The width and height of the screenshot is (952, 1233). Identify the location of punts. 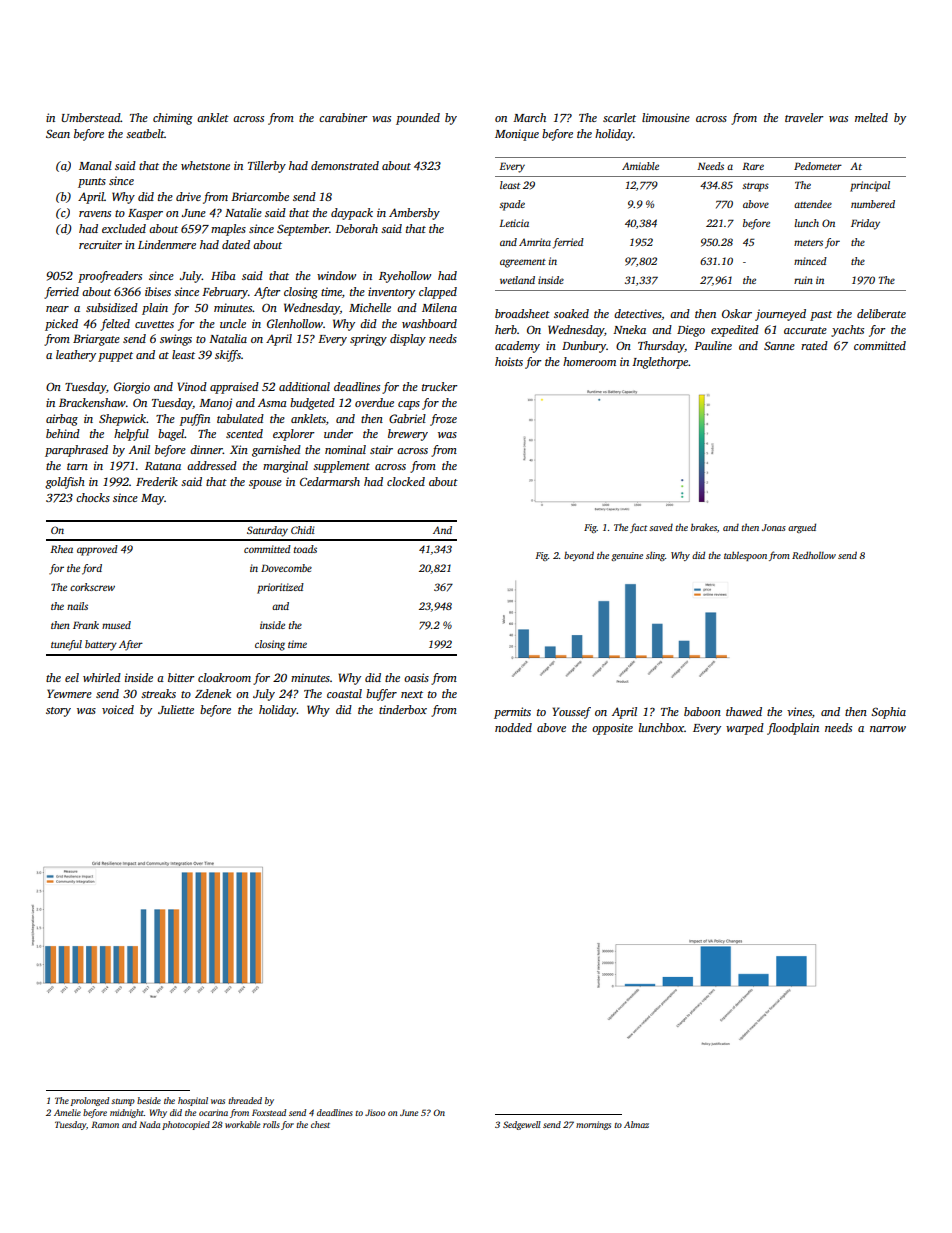
(92, 183).
